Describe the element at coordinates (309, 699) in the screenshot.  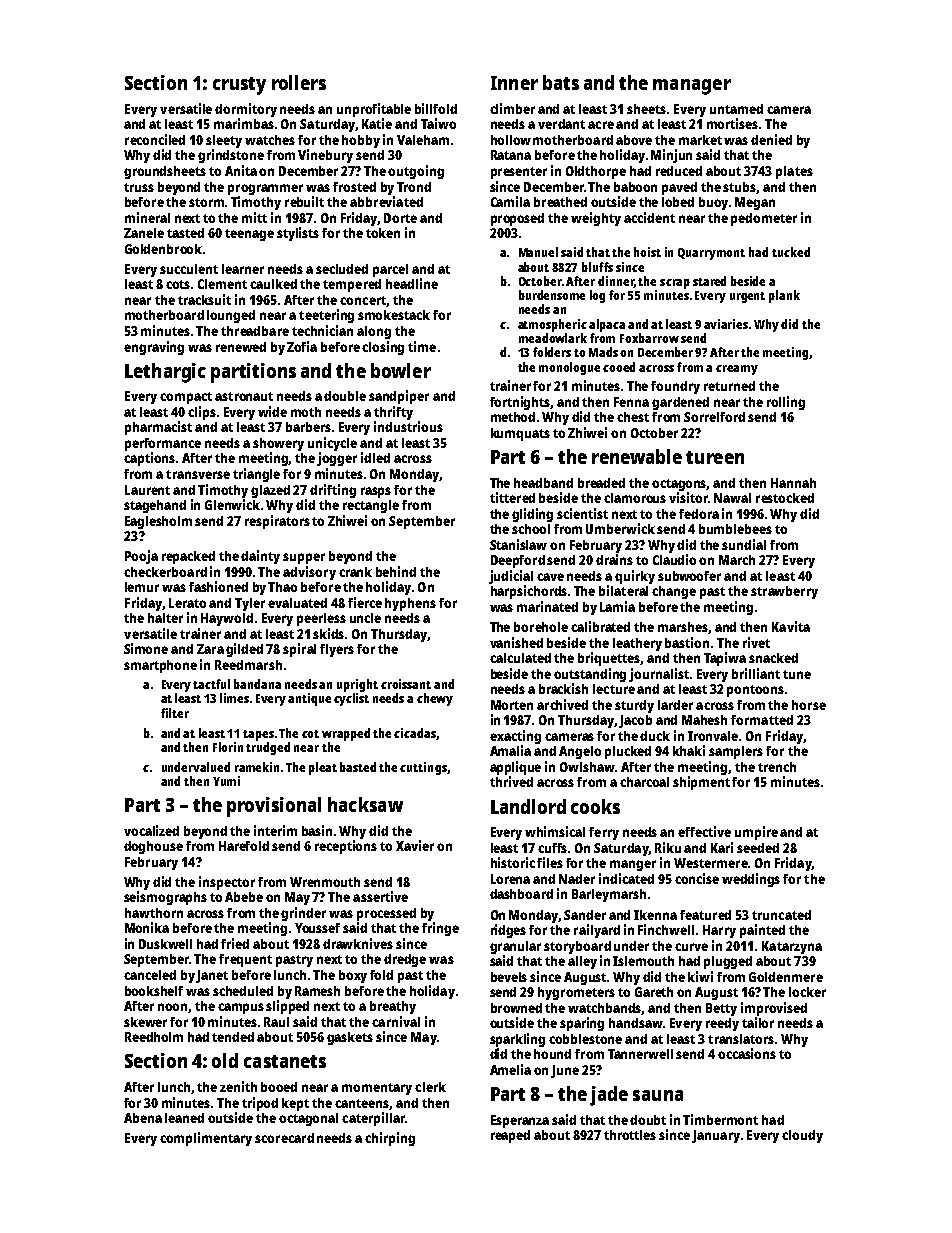
I see `antique` at that location.
